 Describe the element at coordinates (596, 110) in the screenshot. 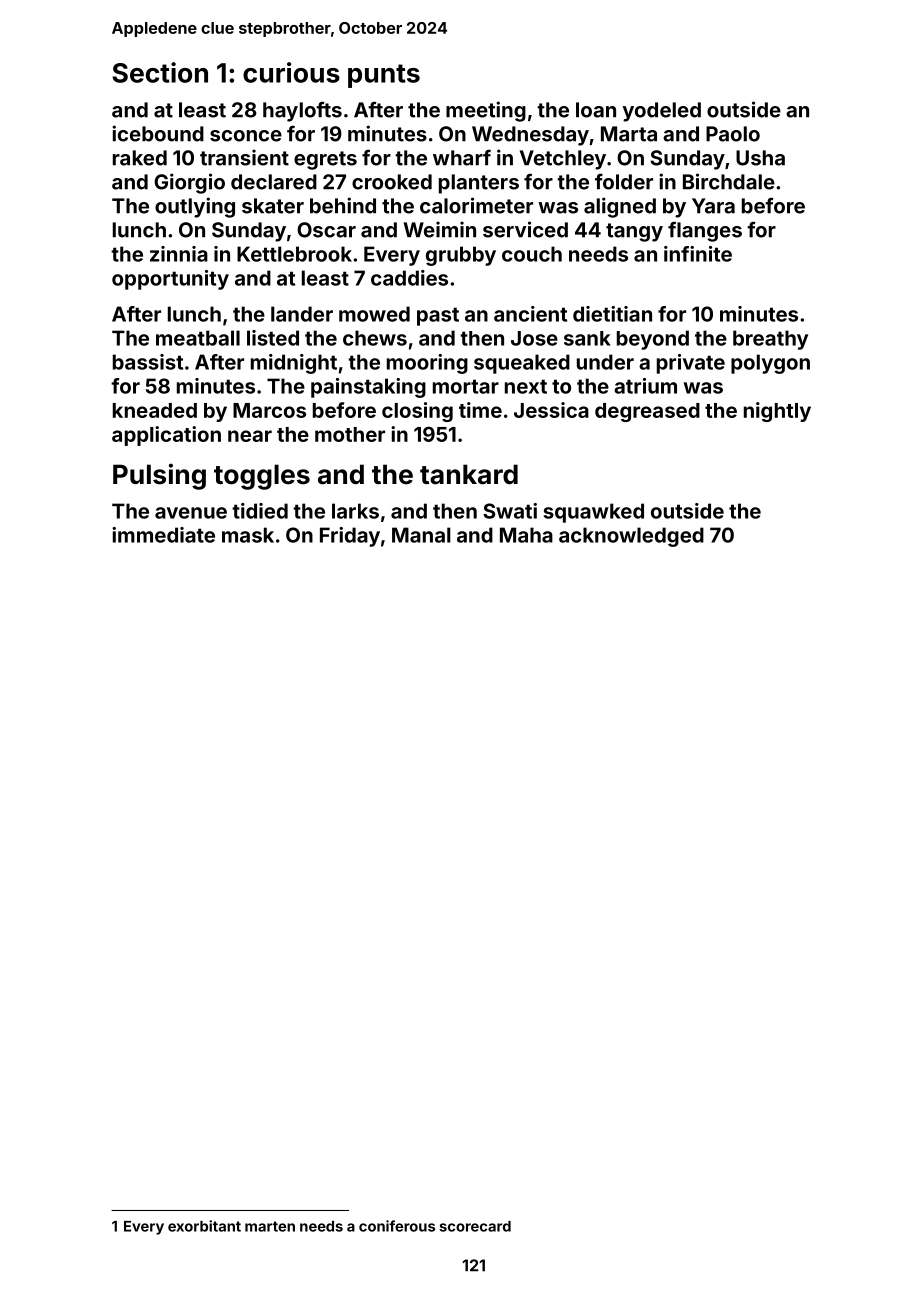

I see `loan` at that location.
